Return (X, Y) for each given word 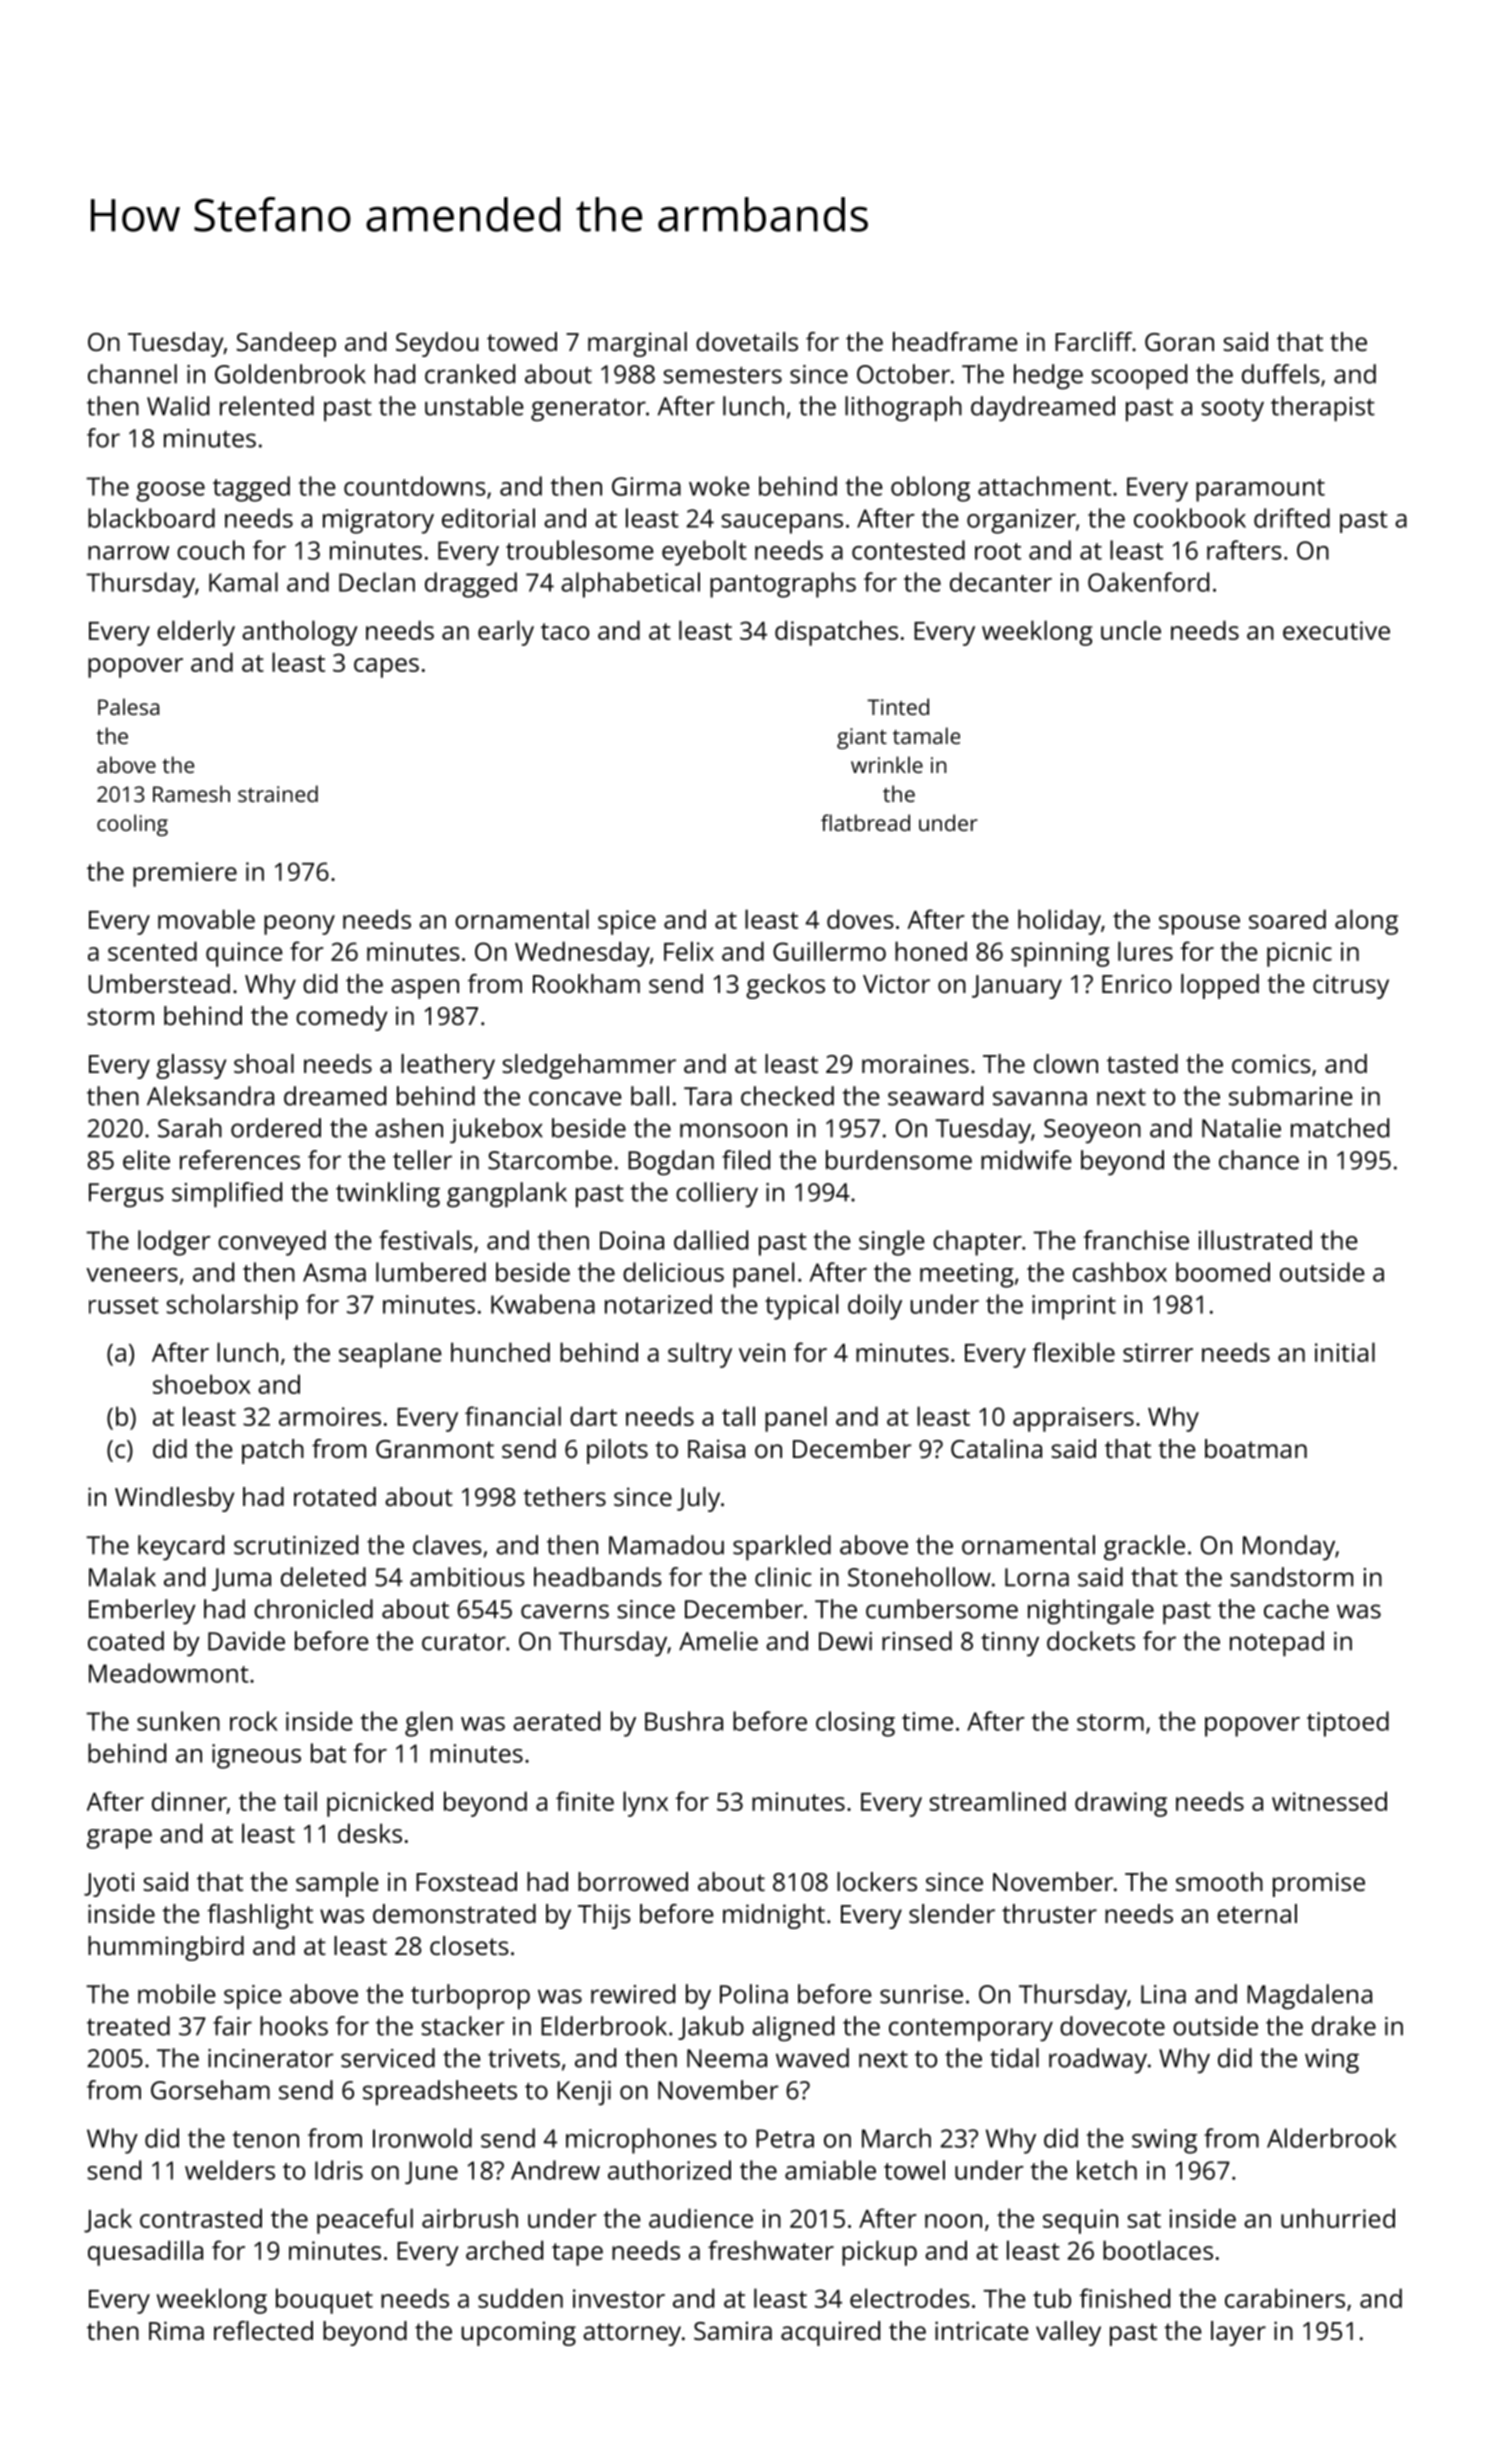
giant (862, 738)
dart (593, 1416)
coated (126, 1641)
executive (1336, 630)
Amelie (718, 1641)
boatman (1256, 1448)
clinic (783, 1577)
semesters (723, 375)
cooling (132, 825)
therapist (1323, 409)
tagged (251, 489)
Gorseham (210, 2090)
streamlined (998, 1801)
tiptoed (1348, 1724)
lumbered (431, 1272)
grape (119, 1839)
